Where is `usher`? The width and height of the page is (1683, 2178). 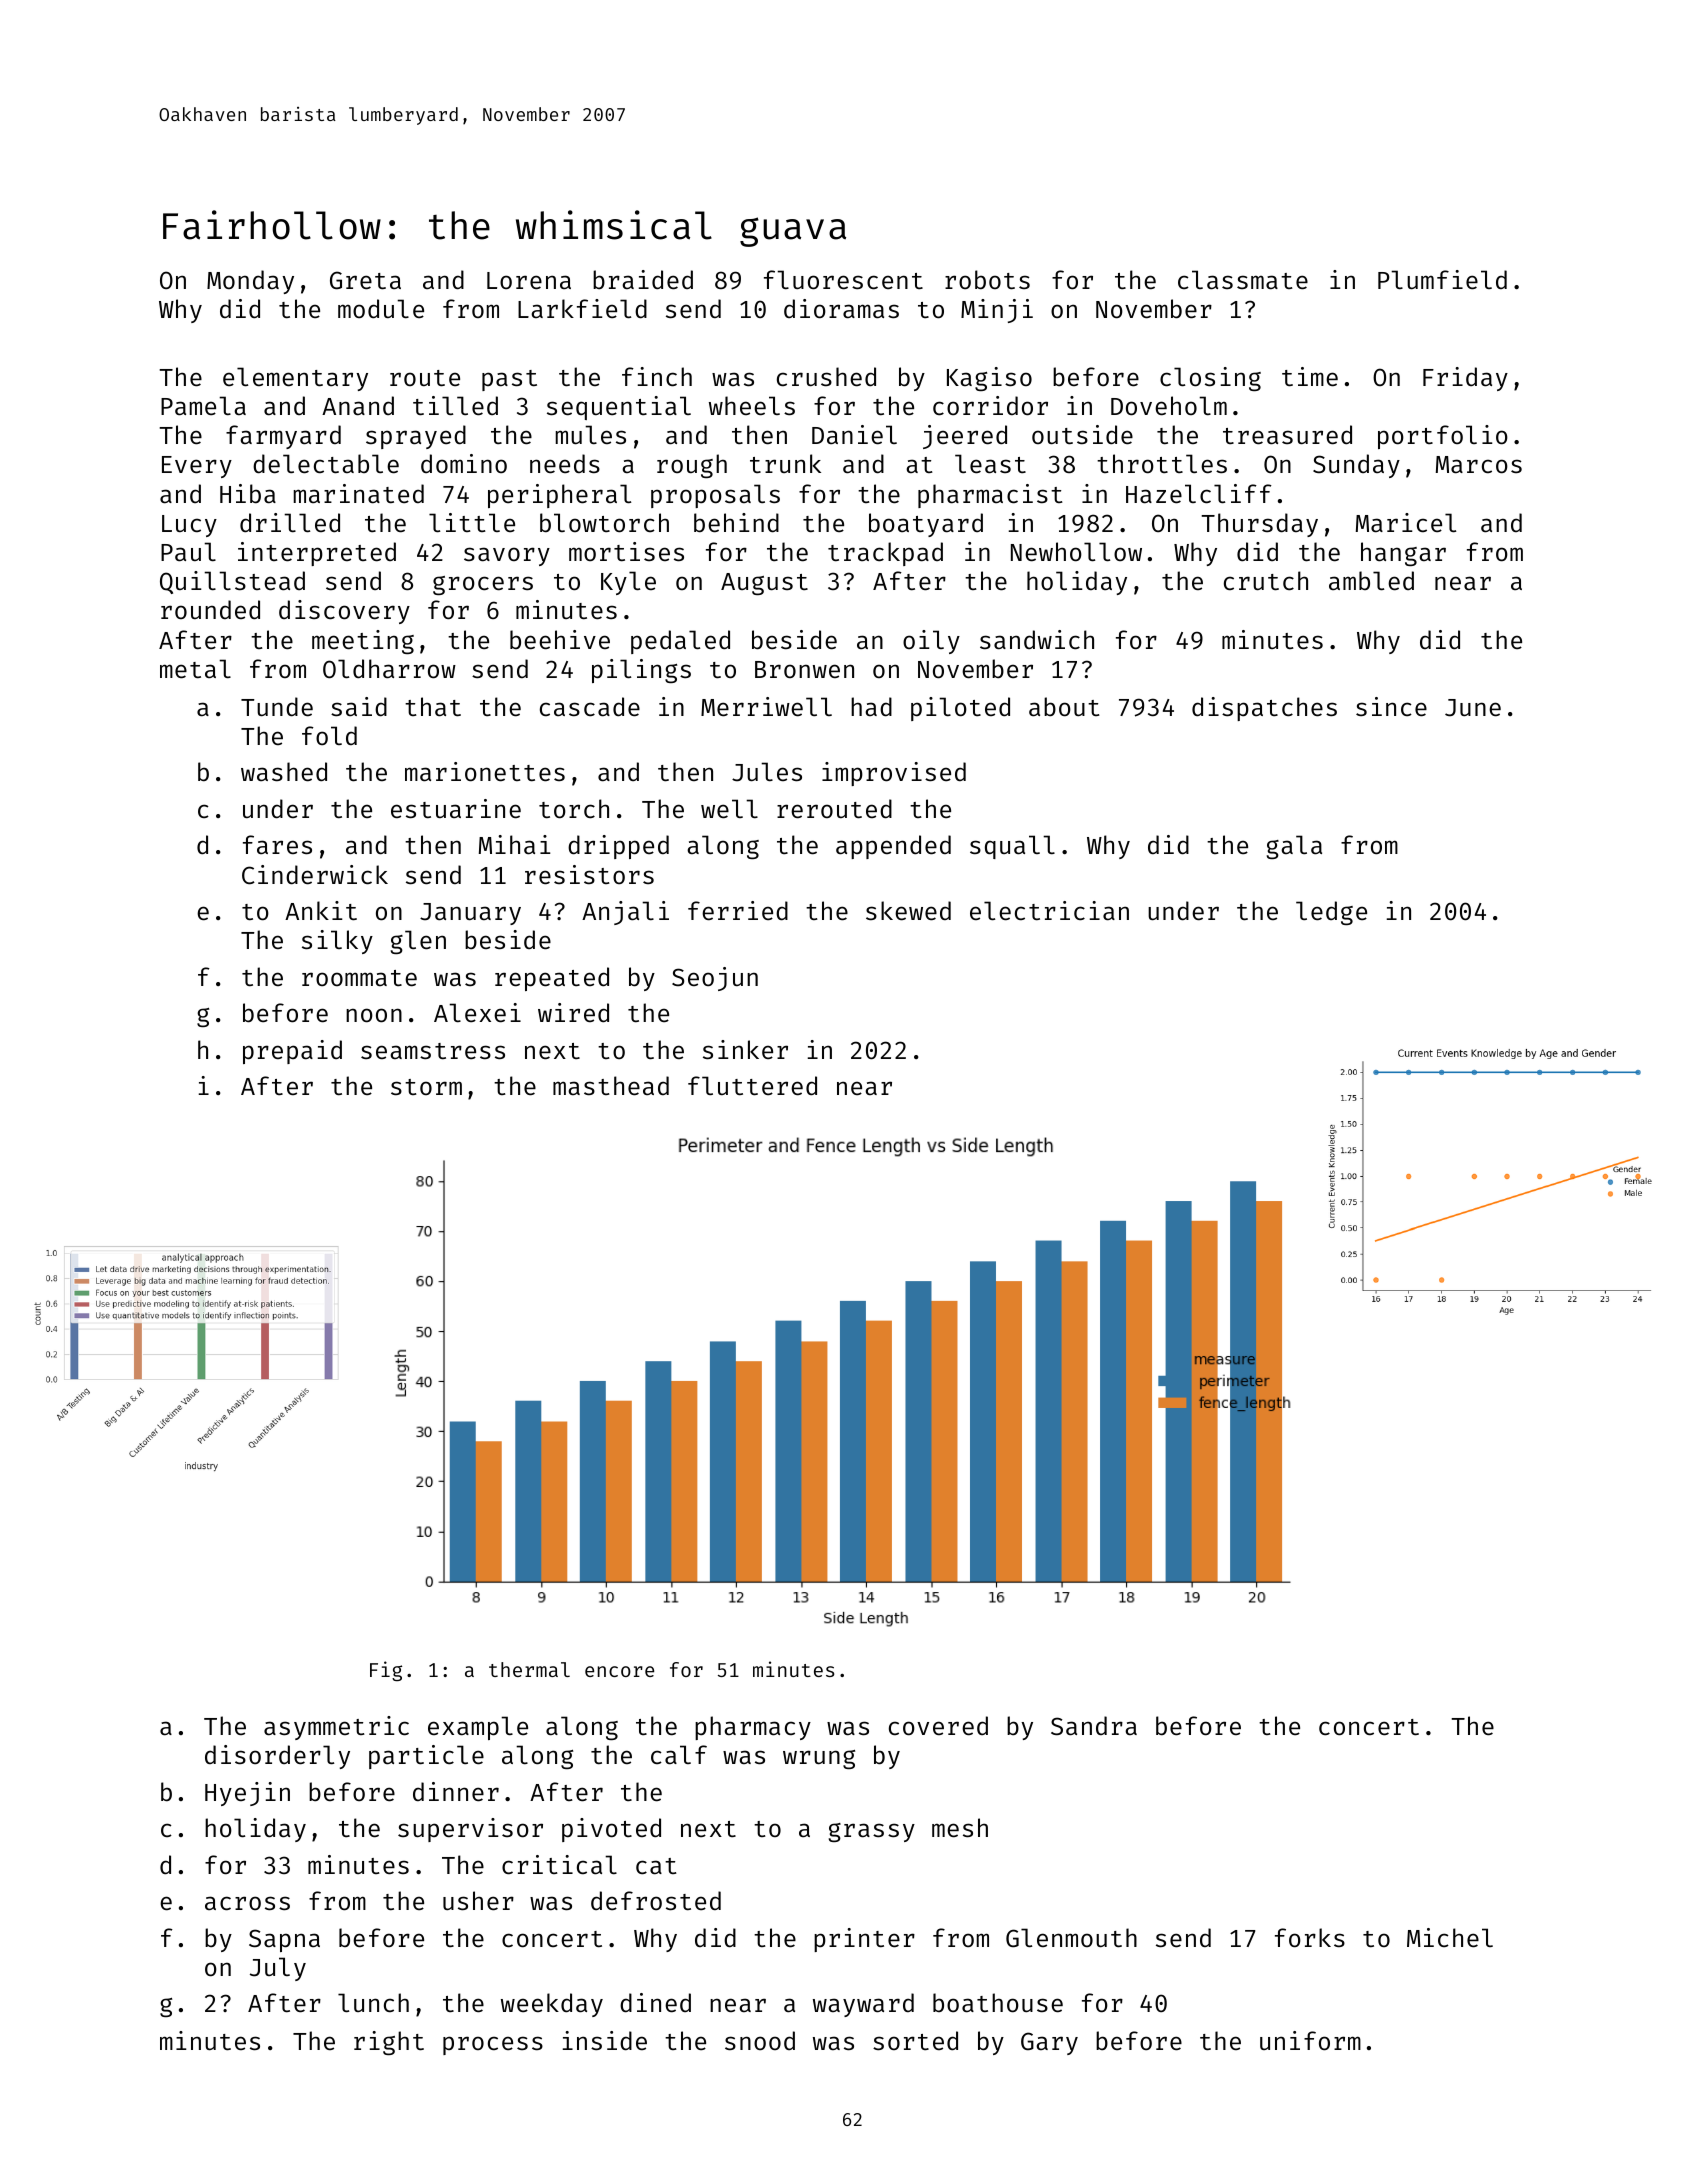
usher is located at coordinates (478, 1901).
